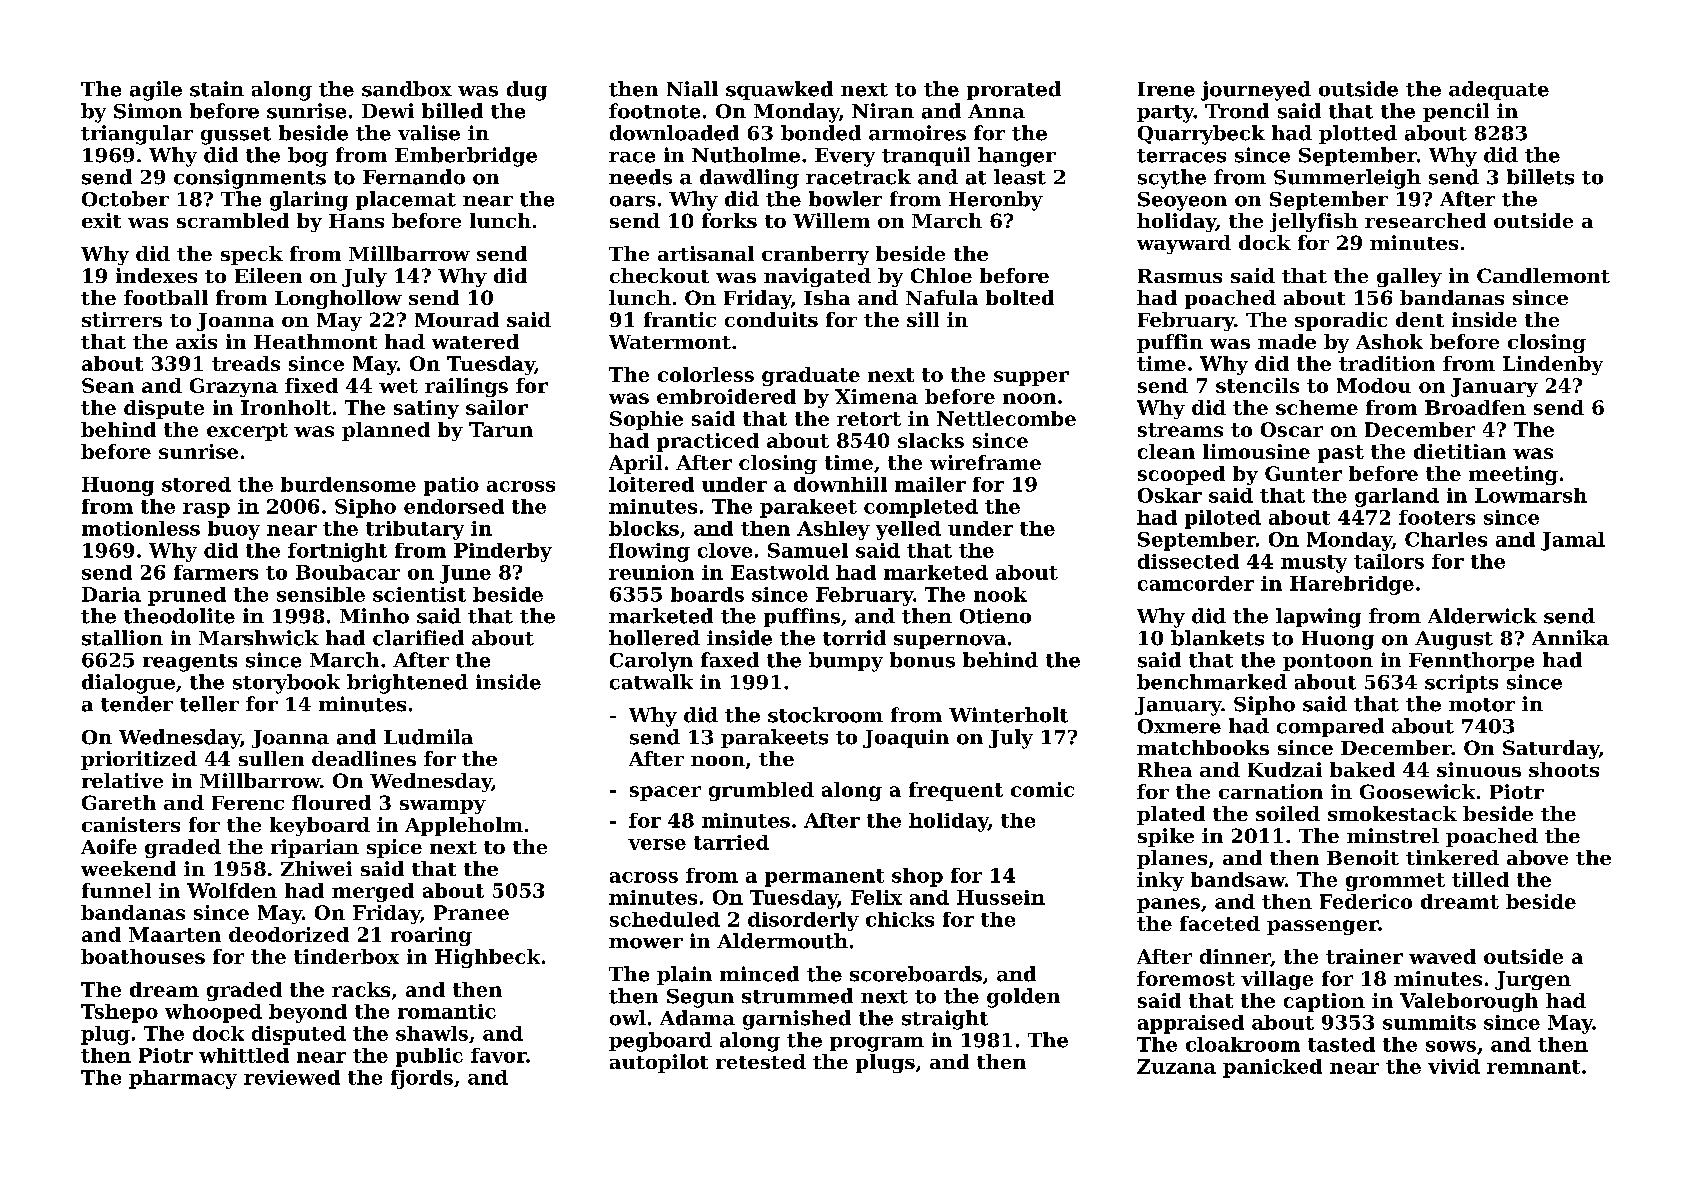 This document has width=1693, height=1197. I want to click on journeyed, so click(1256, 91).
